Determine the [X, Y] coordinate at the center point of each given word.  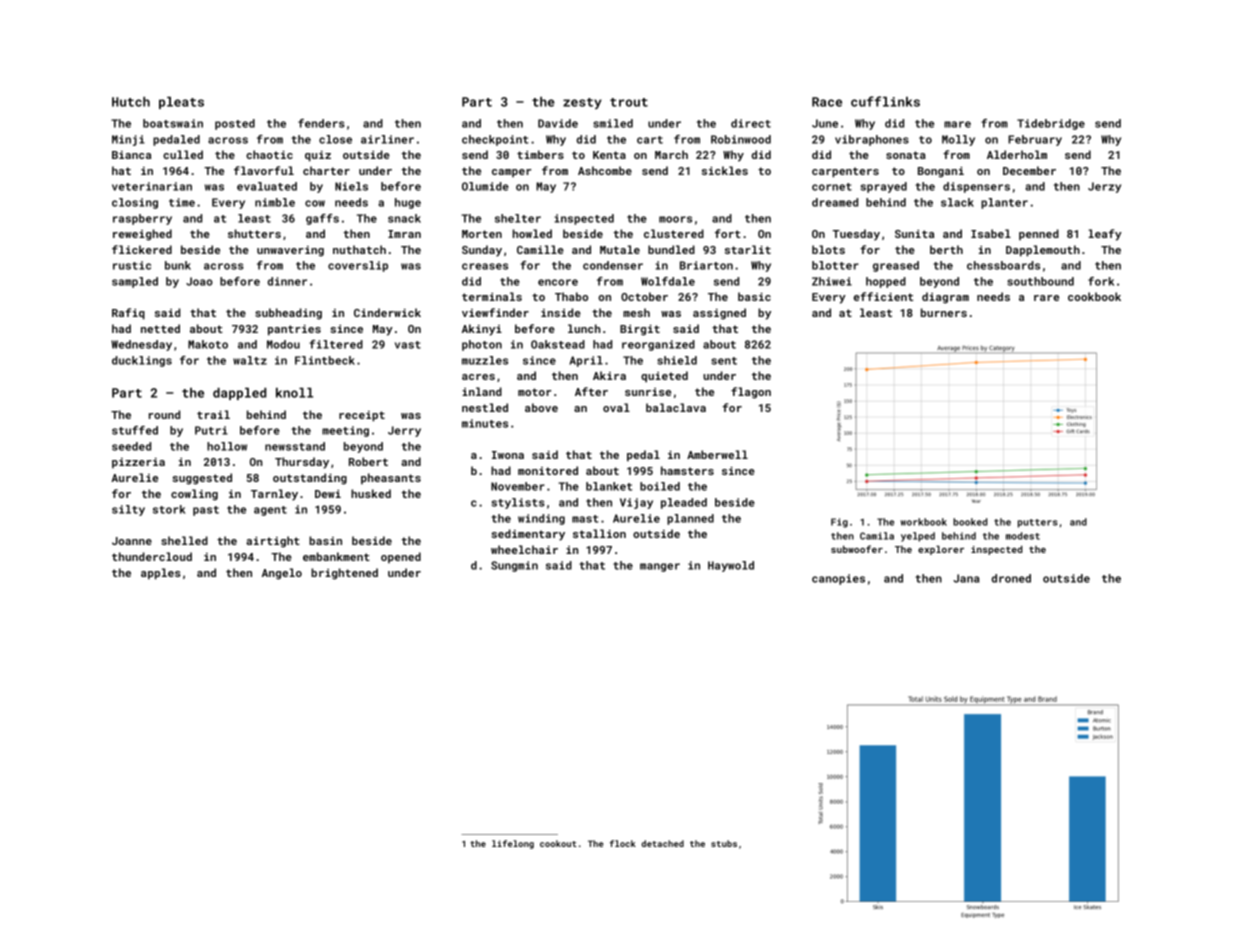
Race [827, 102]
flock [623, 843]
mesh [636, 312]
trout [629, 102]
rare [1046, 298]
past [206, 511]
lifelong [513, 844]
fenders [321, 123]
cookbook [1094, 296]
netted [160, 328]
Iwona [508, 455]
